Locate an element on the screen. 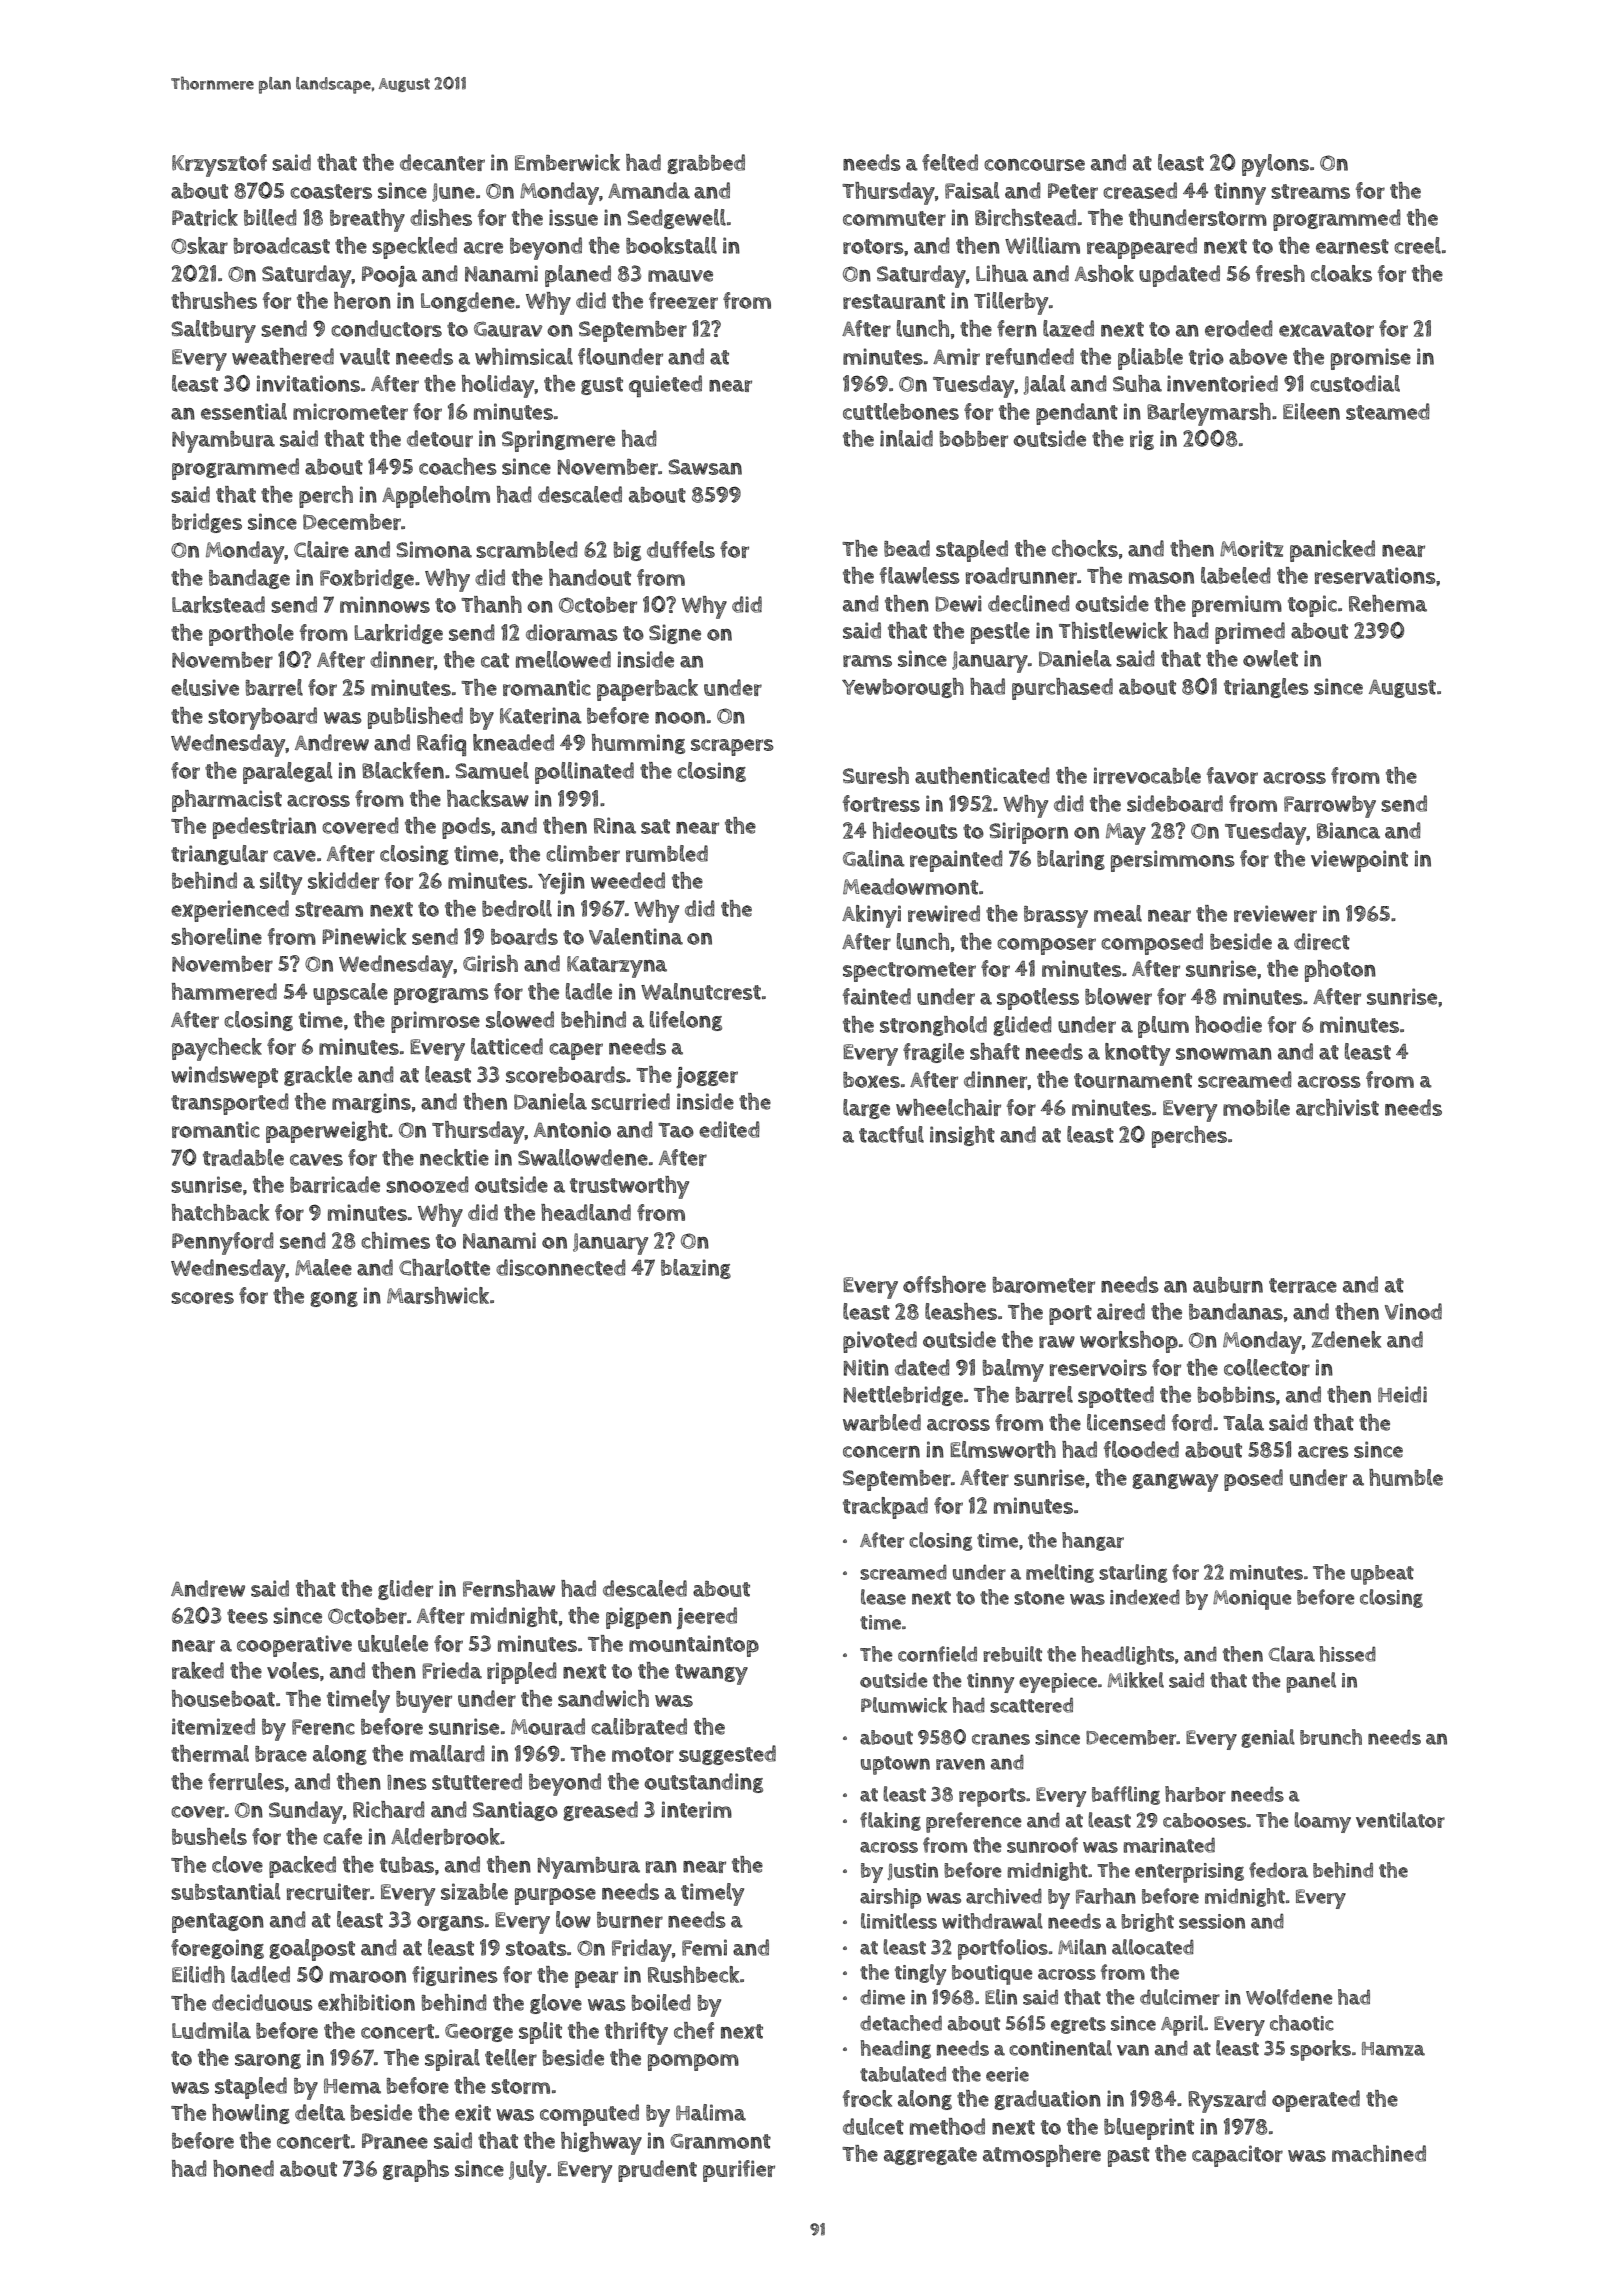 The image size is (1620, 2292). machined is located at coordinates (1379, 2153).
